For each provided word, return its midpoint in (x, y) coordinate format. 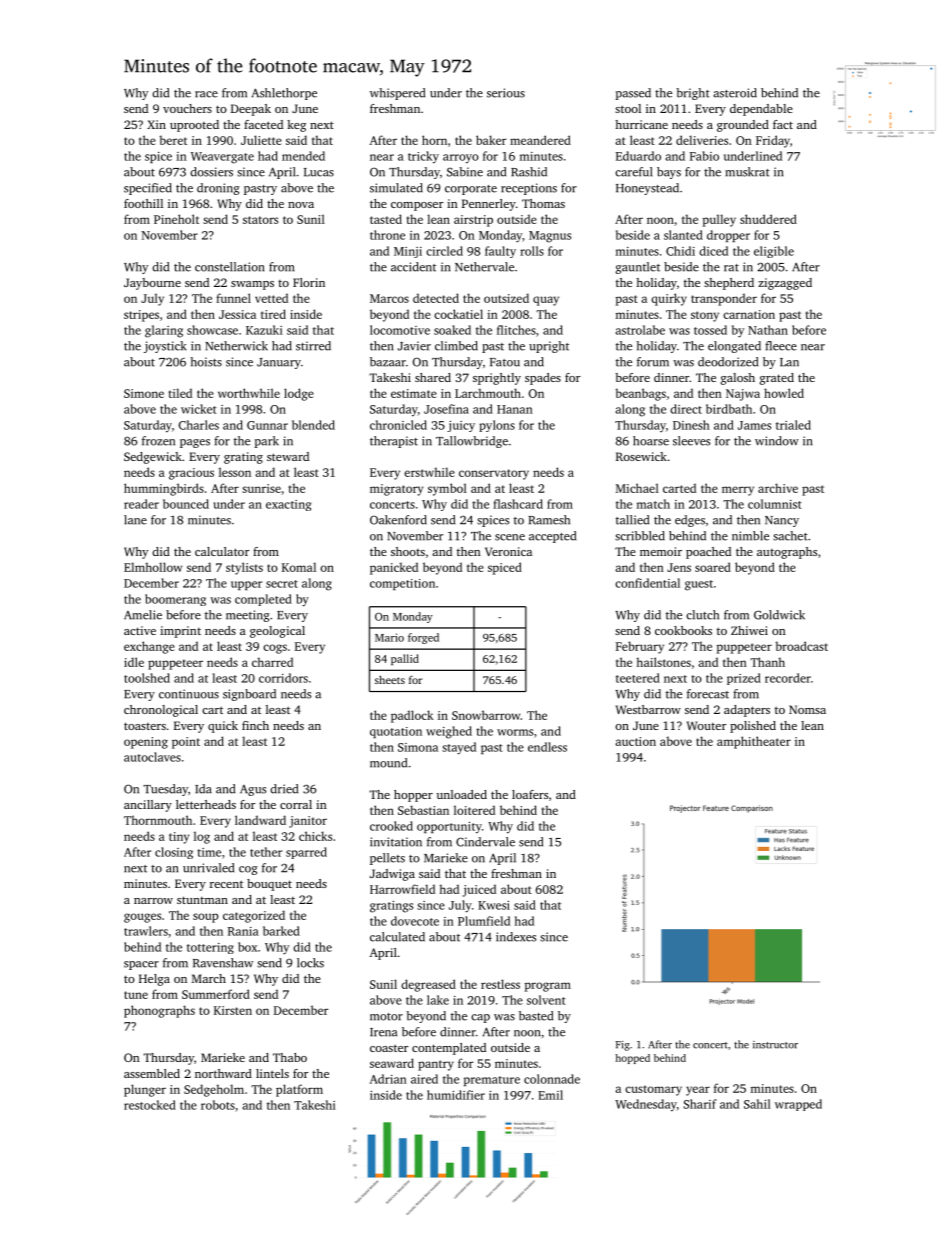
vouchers (187, 108)
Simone (144, 393)
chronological (161, 711)
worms (515, 732)
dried (284, 789)
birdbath (729, 409)
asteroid (735, 93)
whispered (397, 94)
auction (635, 741)
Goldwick (779, 615)
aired (424, 1079)
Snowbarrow (486, 715)
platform (299, 1090)
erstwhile (429, 472)
